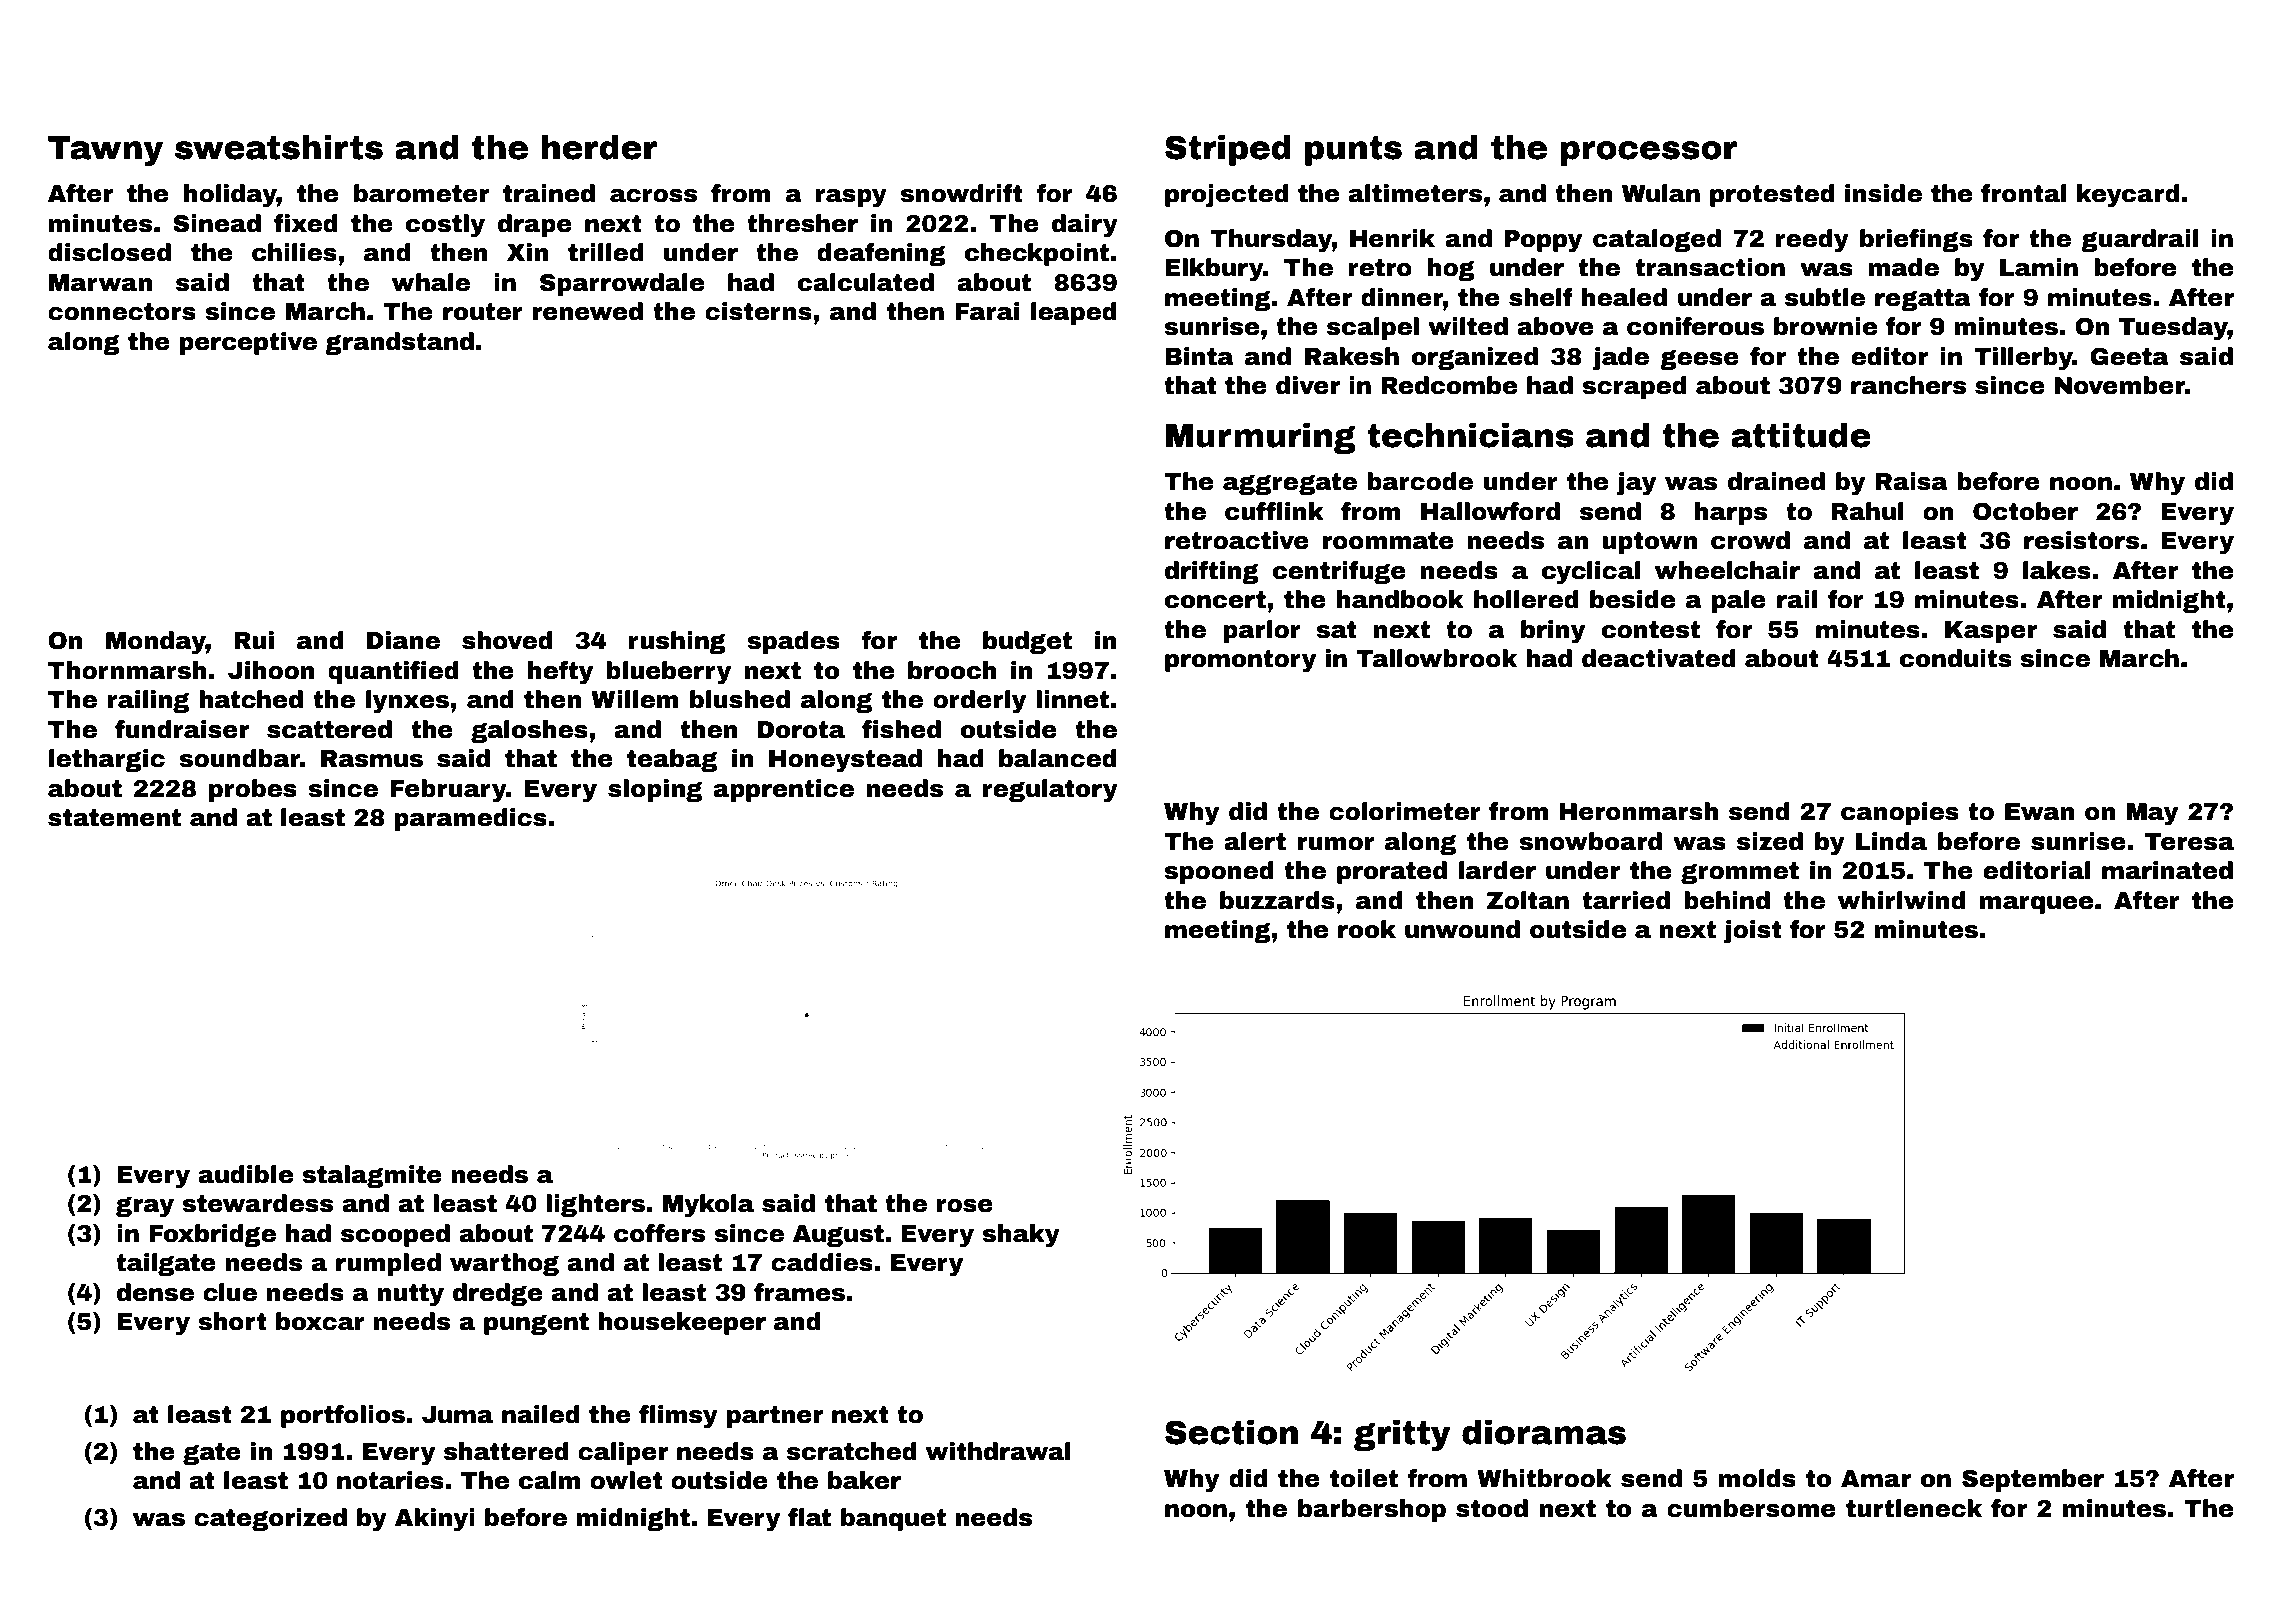 The height and width of the screenshot is (1614, 2282). What do you see at coordinates (254, 640) in the screenshot?
I see `Rui` at bounding box center [254, 640].
